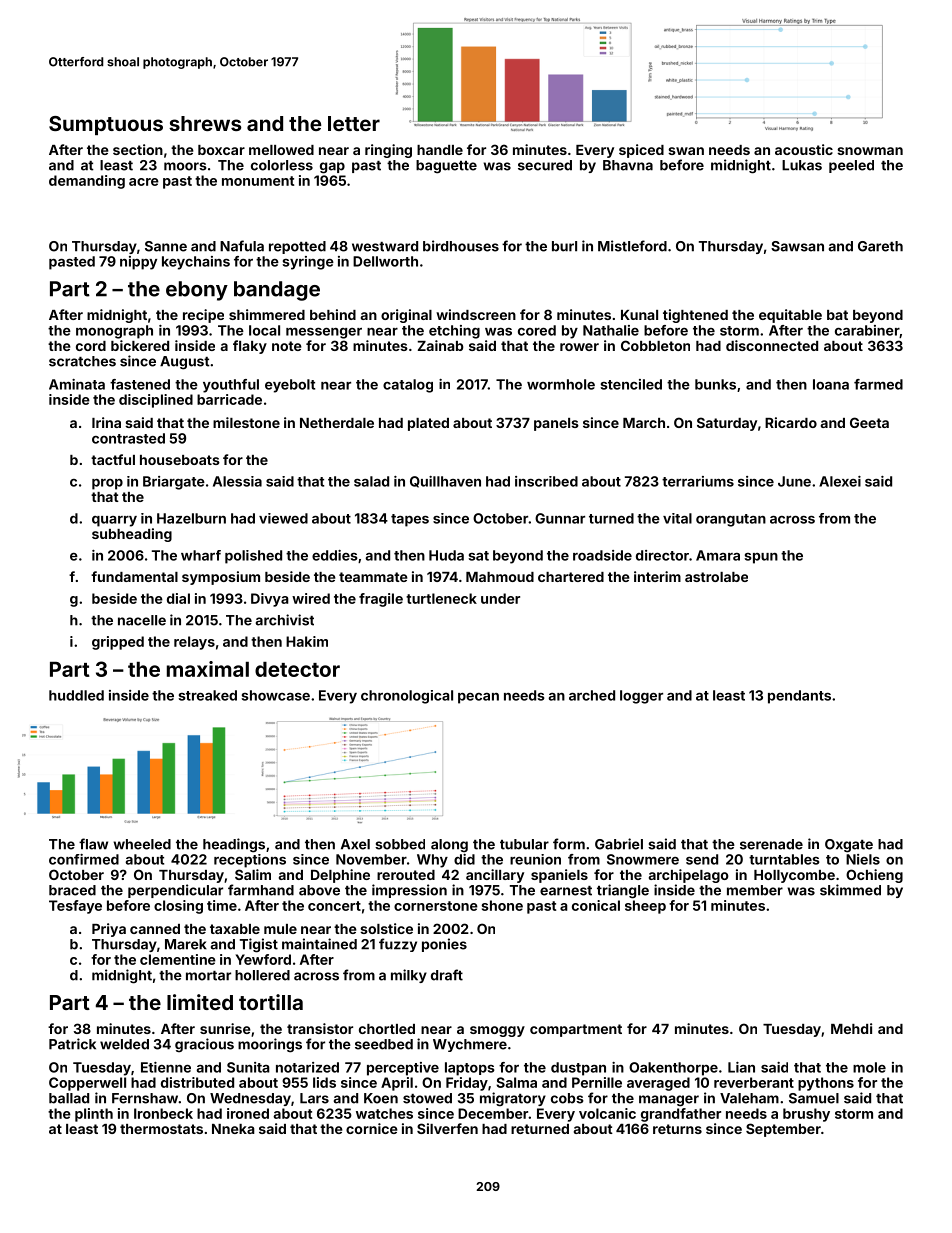  What do you see at coordinates (799, 697) in the screenshot?
I see `pendants` at bounding box center [799, 697].
